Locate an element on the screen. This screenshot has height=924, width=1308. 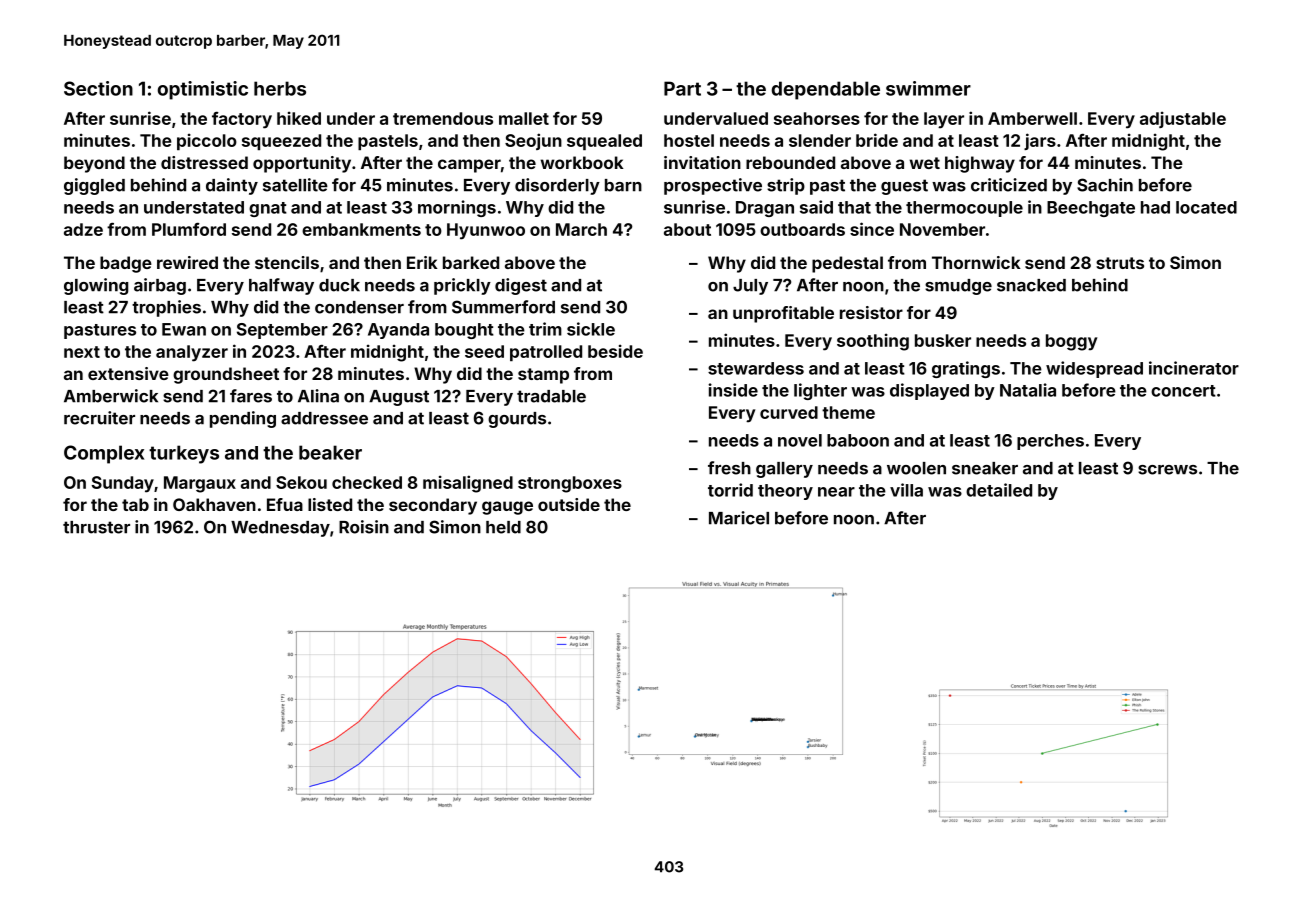
detailed is located at coordinates (999, 490).
